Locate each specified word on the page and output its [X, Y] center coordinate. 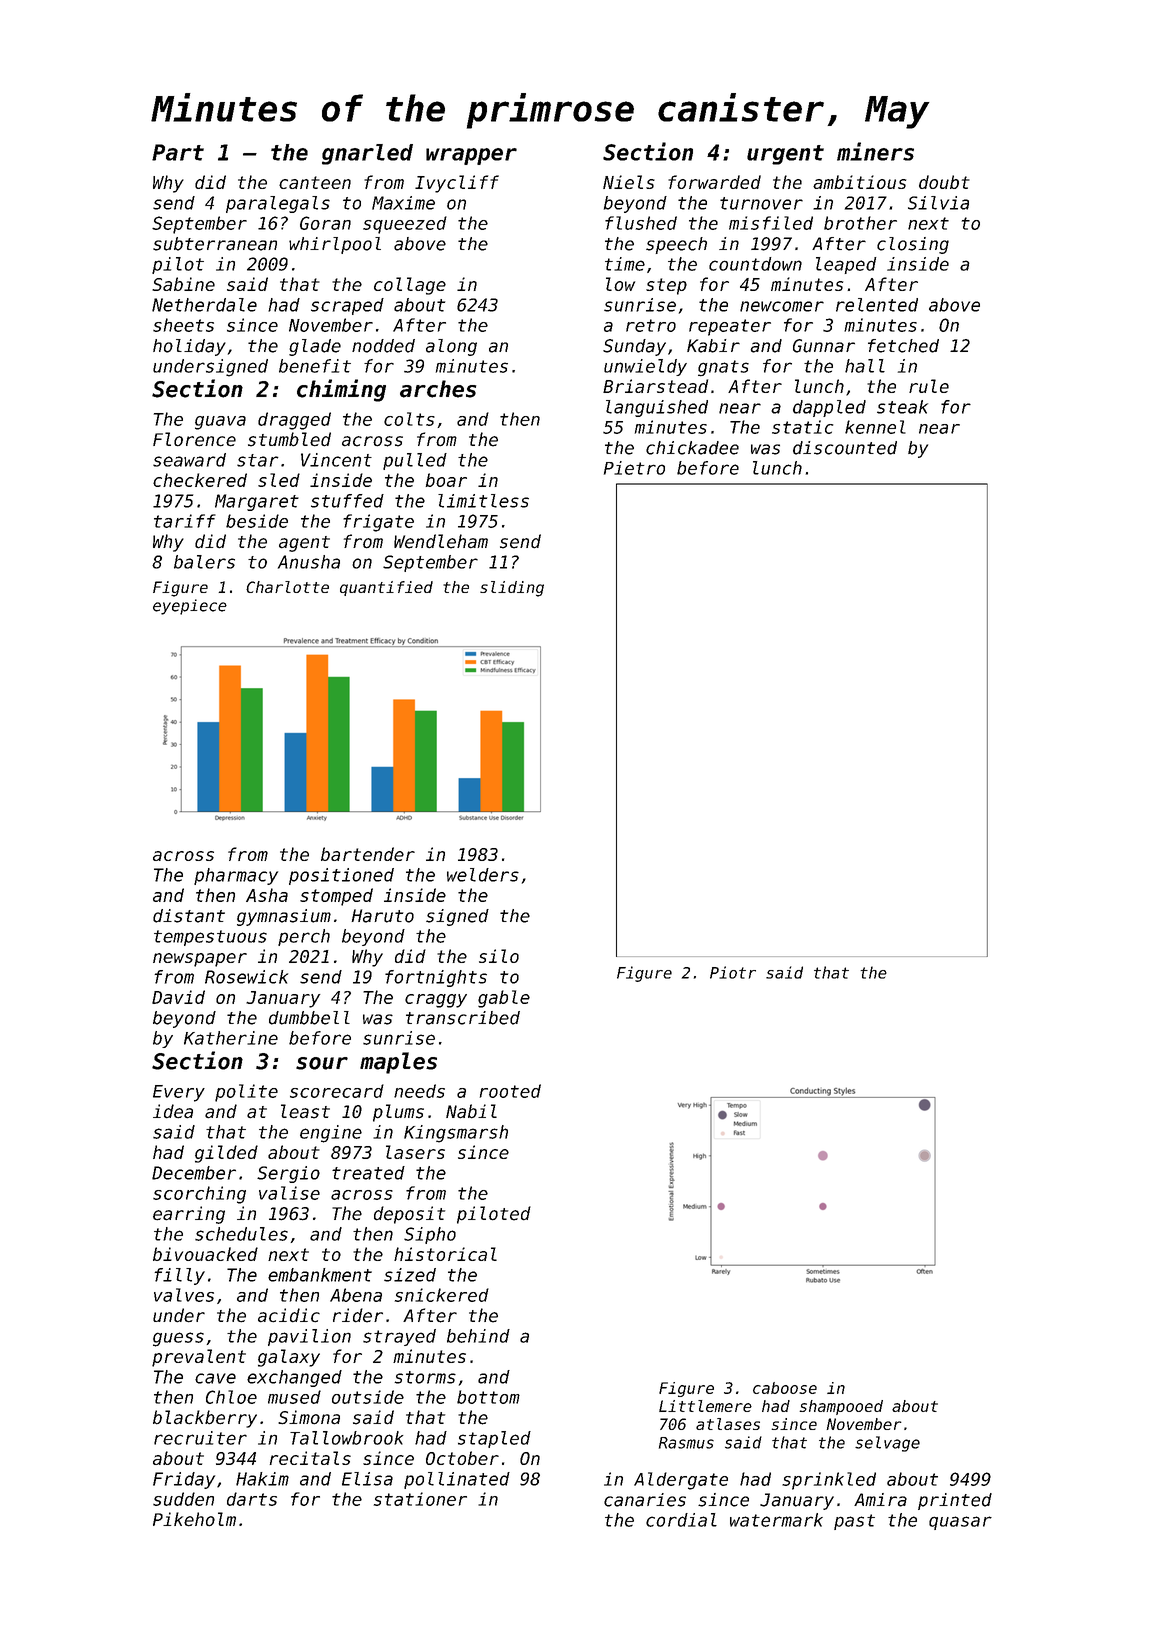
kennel [875, 427]
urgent [785, 155]
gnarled [367, 154]
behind [478, 1336]
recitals [310, 1458]
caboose [785, 1388]
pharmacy [236, 876]
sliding [512, 589]
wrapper [471, 156]
